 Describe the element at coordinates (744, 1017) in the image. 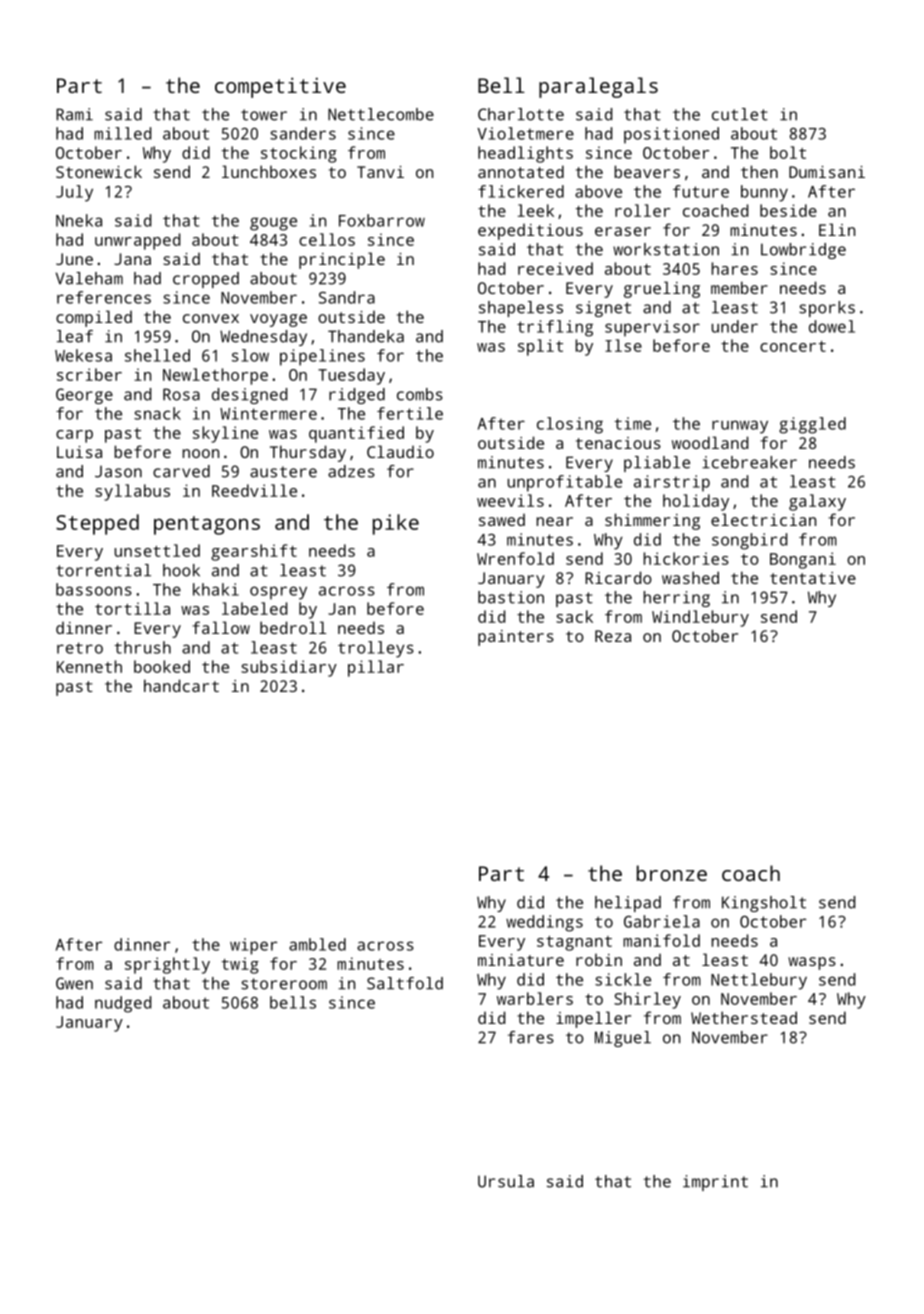

I see `Wetherstead` at that location.
